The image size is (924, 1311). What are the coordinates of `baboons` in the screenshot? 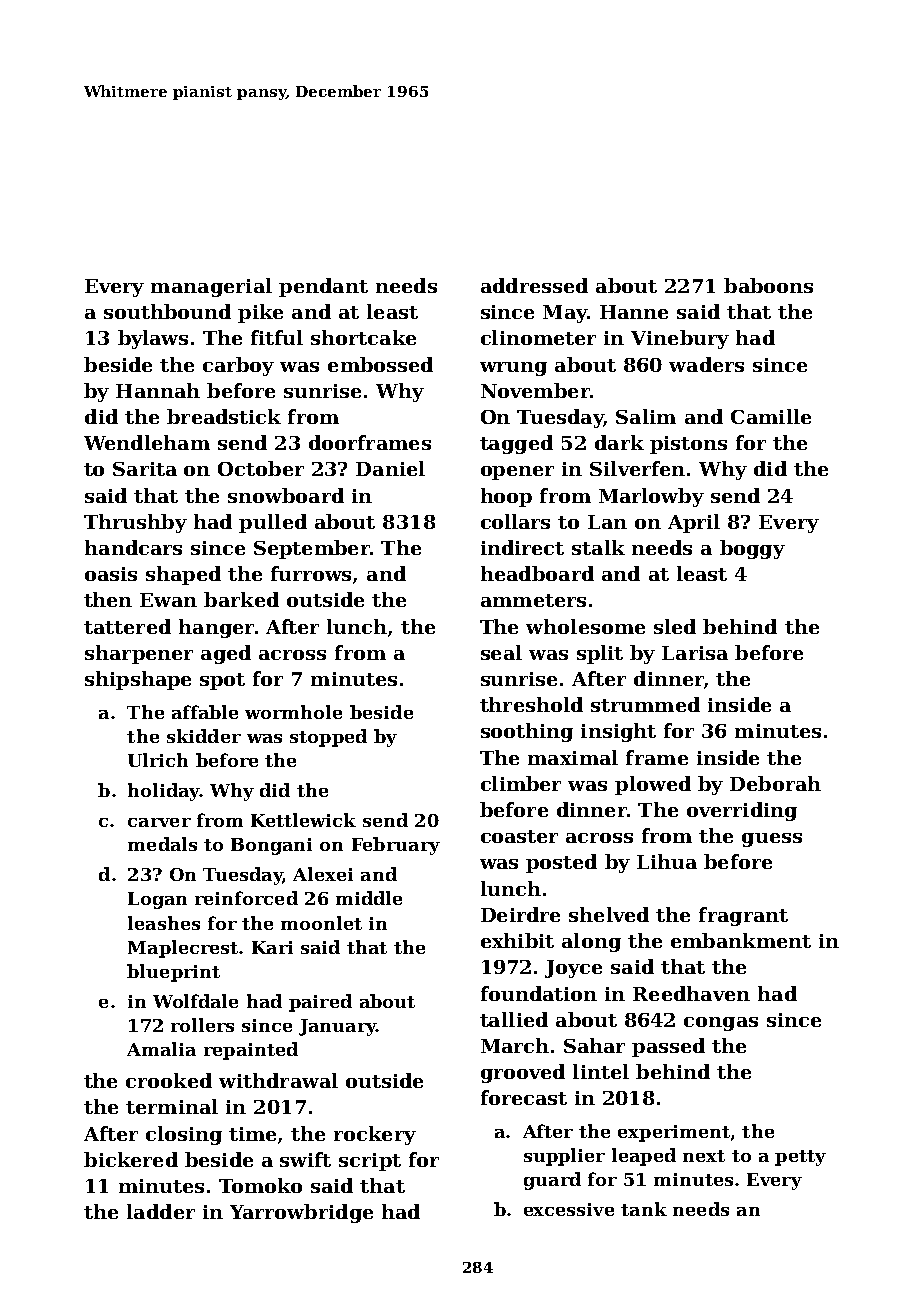 It's located at (768, 285).
